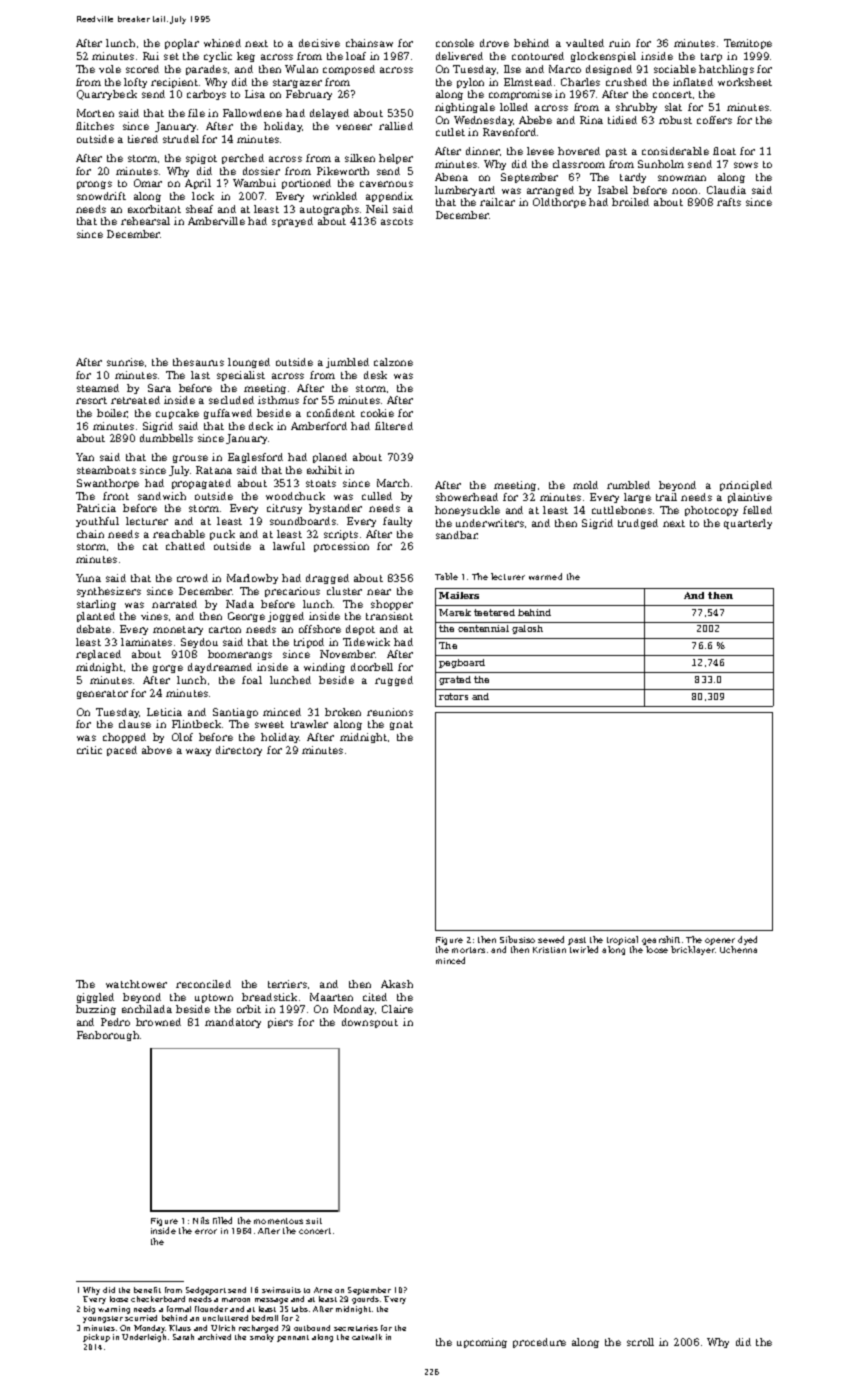 Image resolution: width=849 pixels, height=1400 pixels. I want to click on galosh, so click(527, 629).
